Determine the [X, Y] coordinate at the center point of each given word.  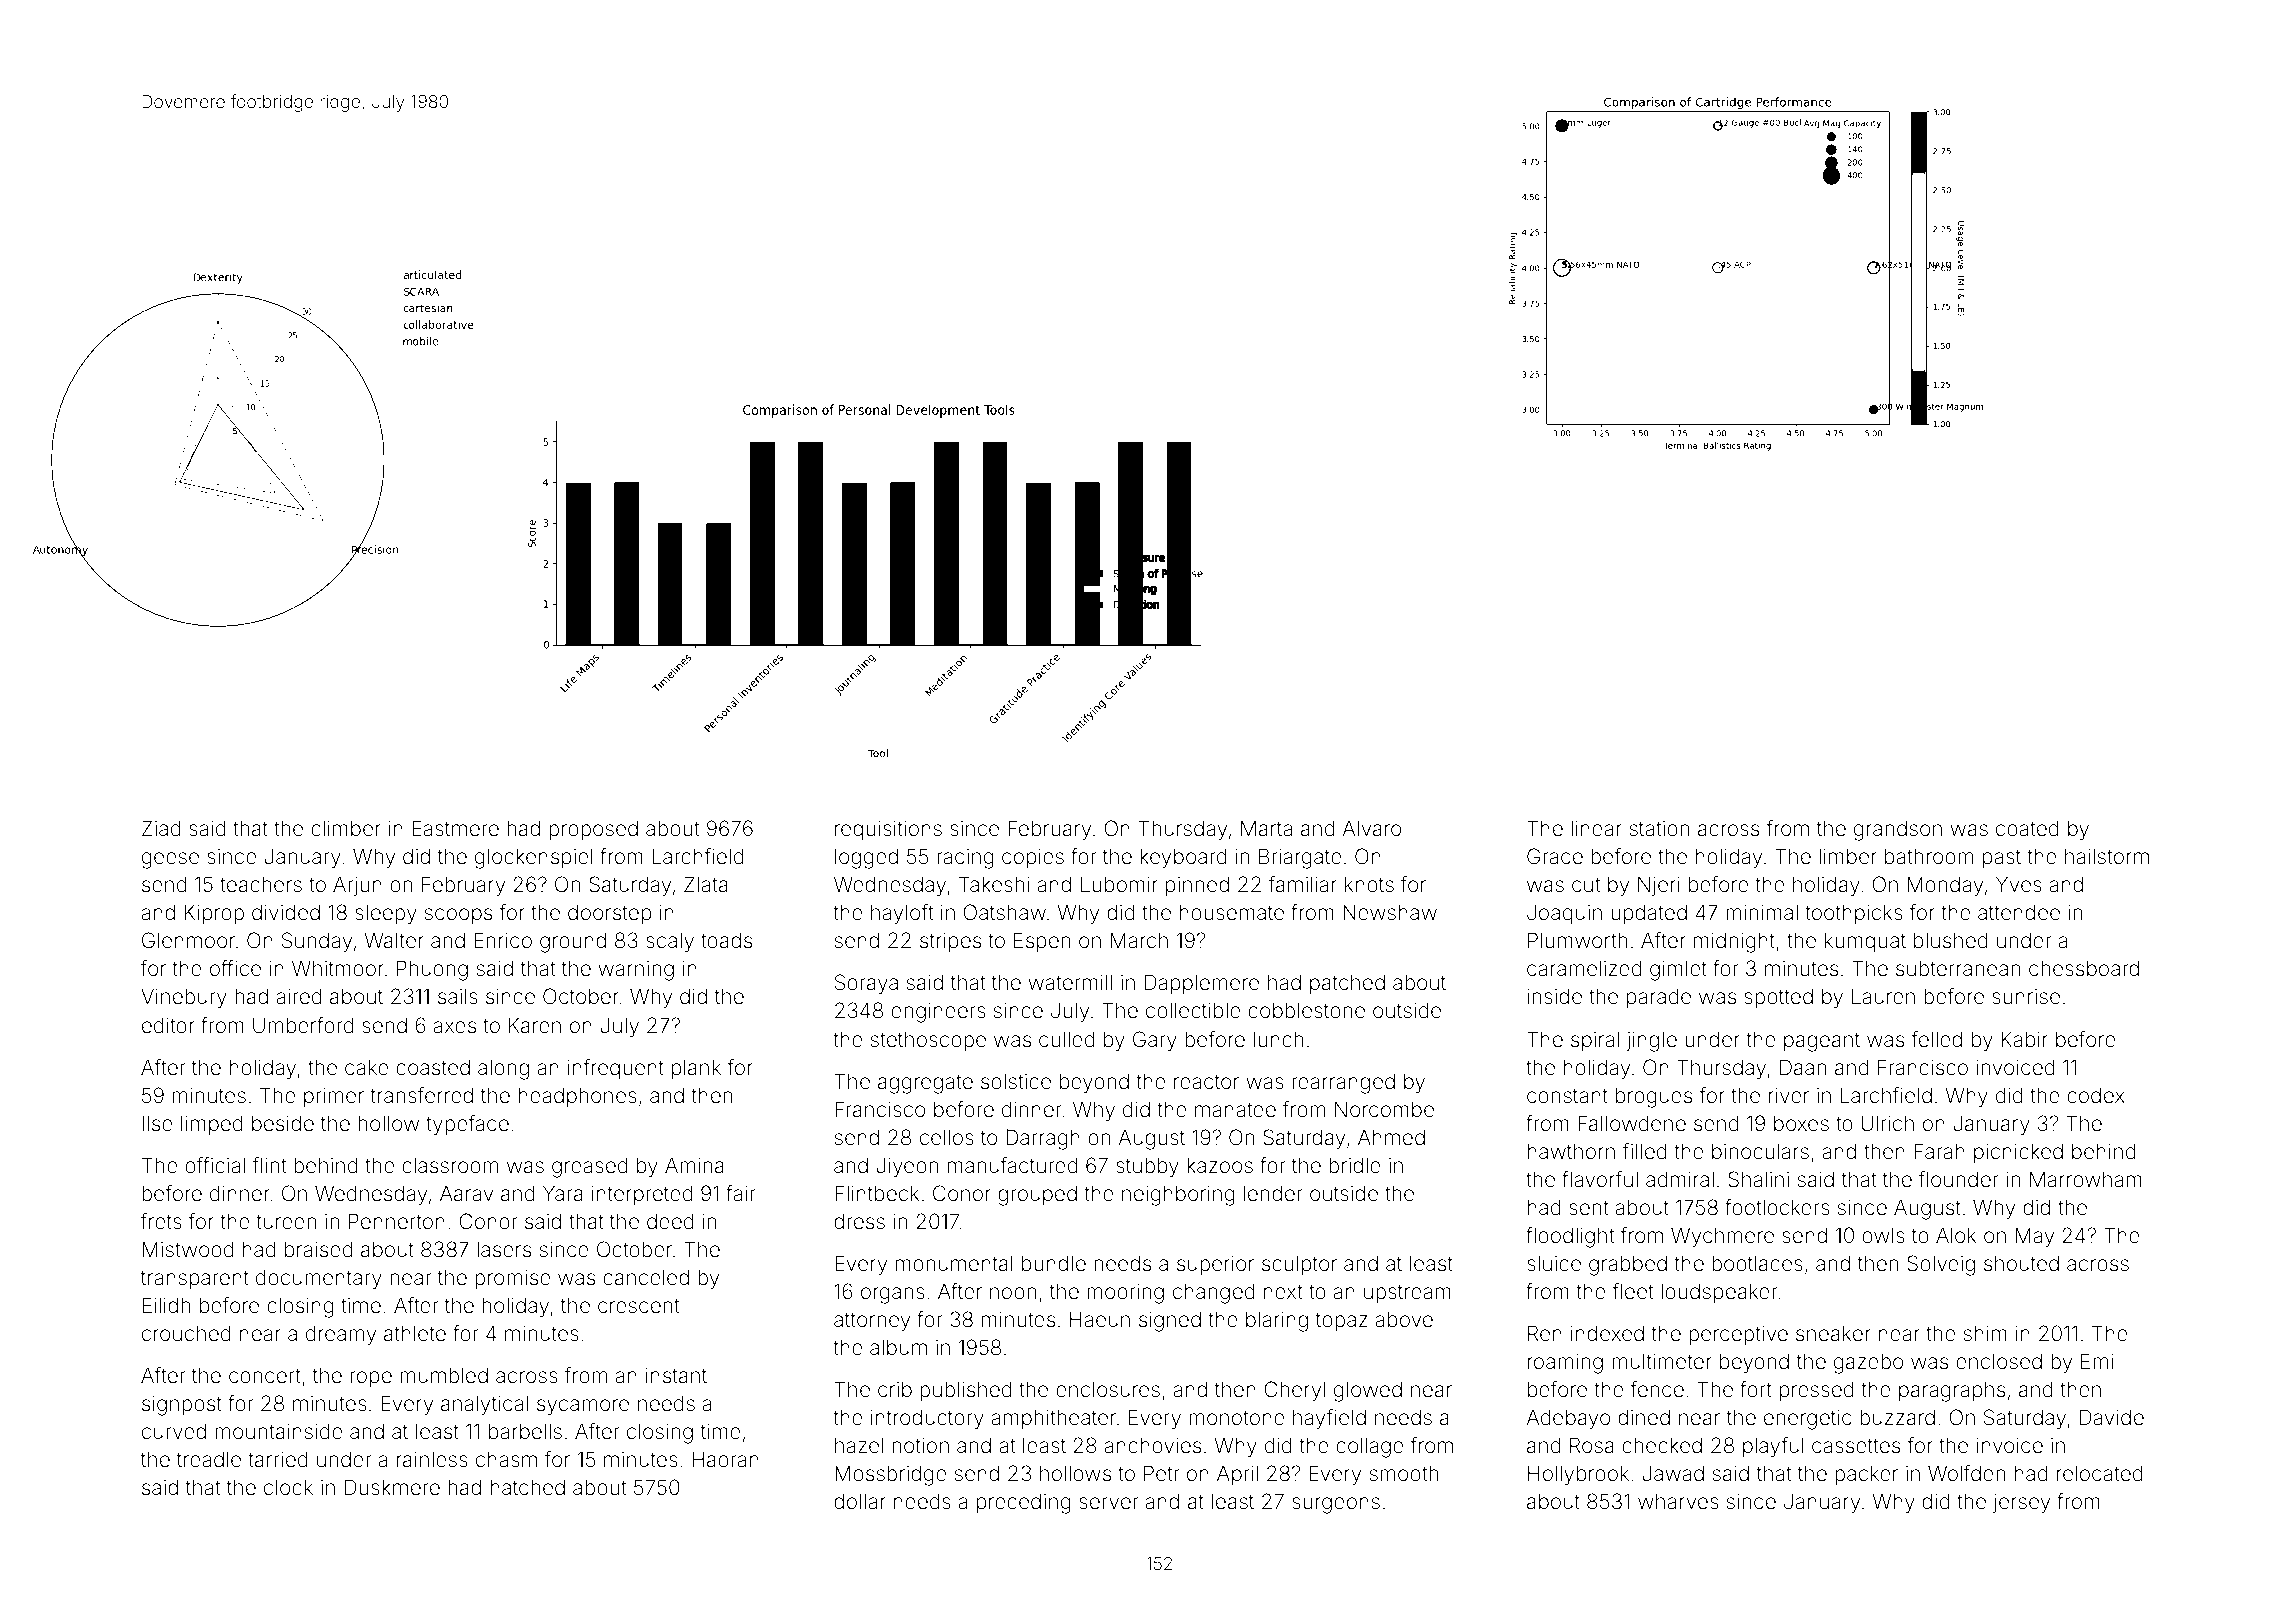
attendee [2019, 912]
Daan [1803, 1067]
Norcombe [1384, 1109]
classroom [450, 1165]
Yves [2019, 884]
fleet [1632, 1291]
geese [170, 860]
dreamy [341, 1336]
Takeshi [994, 884]
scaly [670, 943]
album [898, 1347]
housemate [1232, 912]
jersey [2021, 1504]
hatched [528, 1487]
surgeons [1336, 1505]
